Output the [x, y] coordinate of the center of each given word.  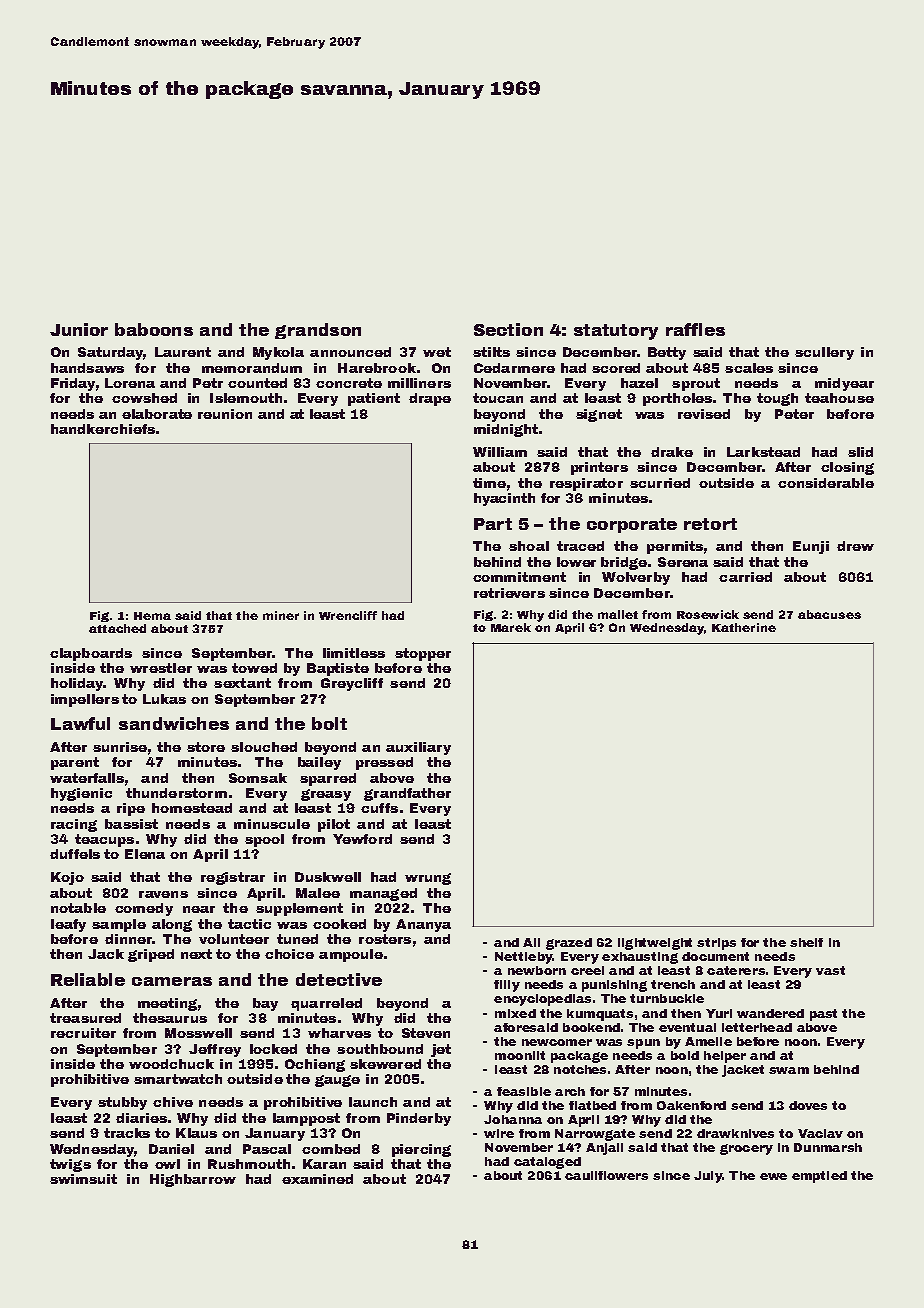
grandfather [407, 794]
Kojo [67, 878]
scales [749, 368]
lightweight [655, 944]
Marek [511, 627]
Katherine [744, 627]
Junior [79, 329]
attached [117, 628]
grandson [318, 331]
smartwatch [178, 1079]
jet [441, 1050]
